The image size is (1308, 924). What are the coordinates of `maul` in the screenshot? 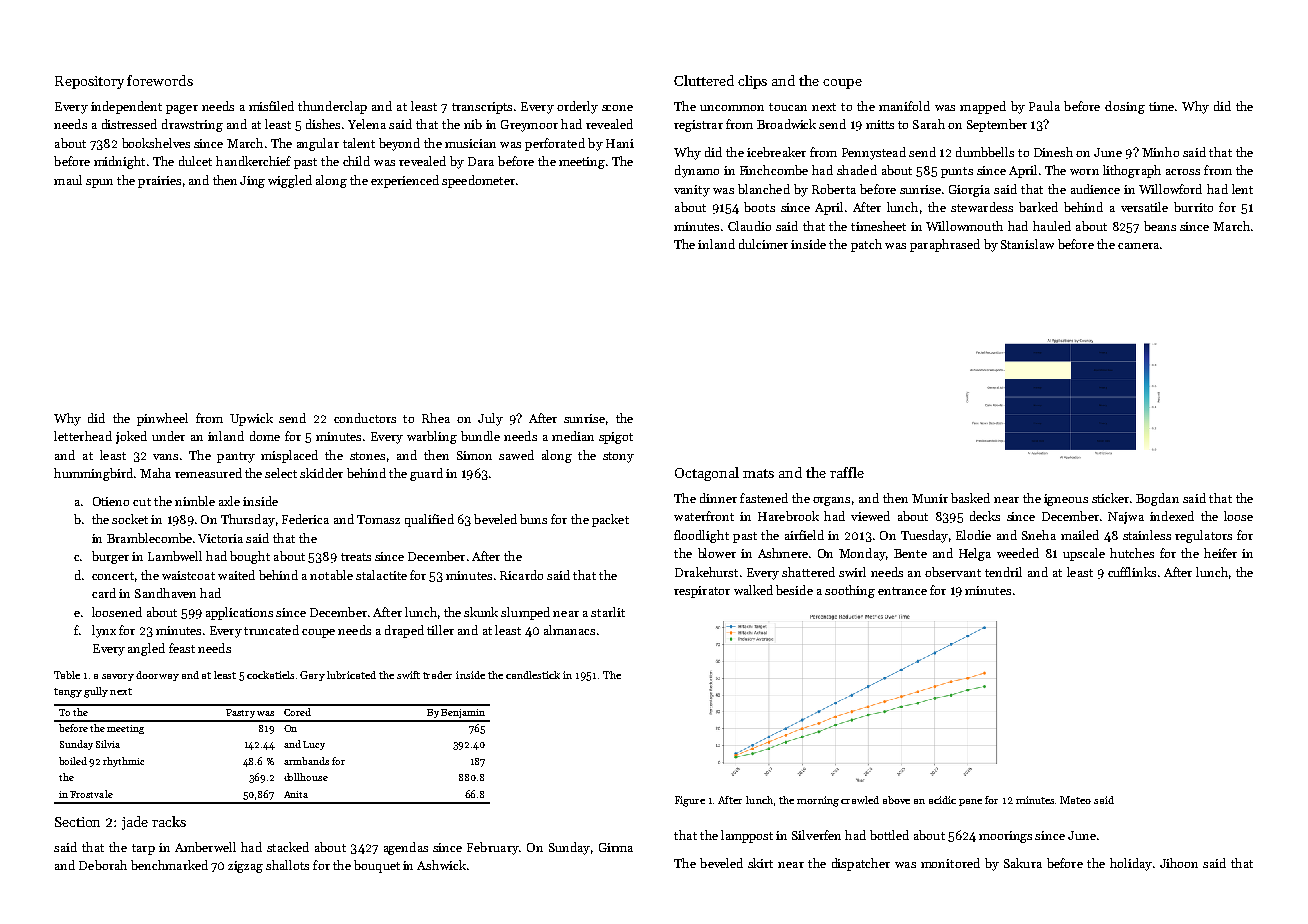 It's located at (68, 180).
